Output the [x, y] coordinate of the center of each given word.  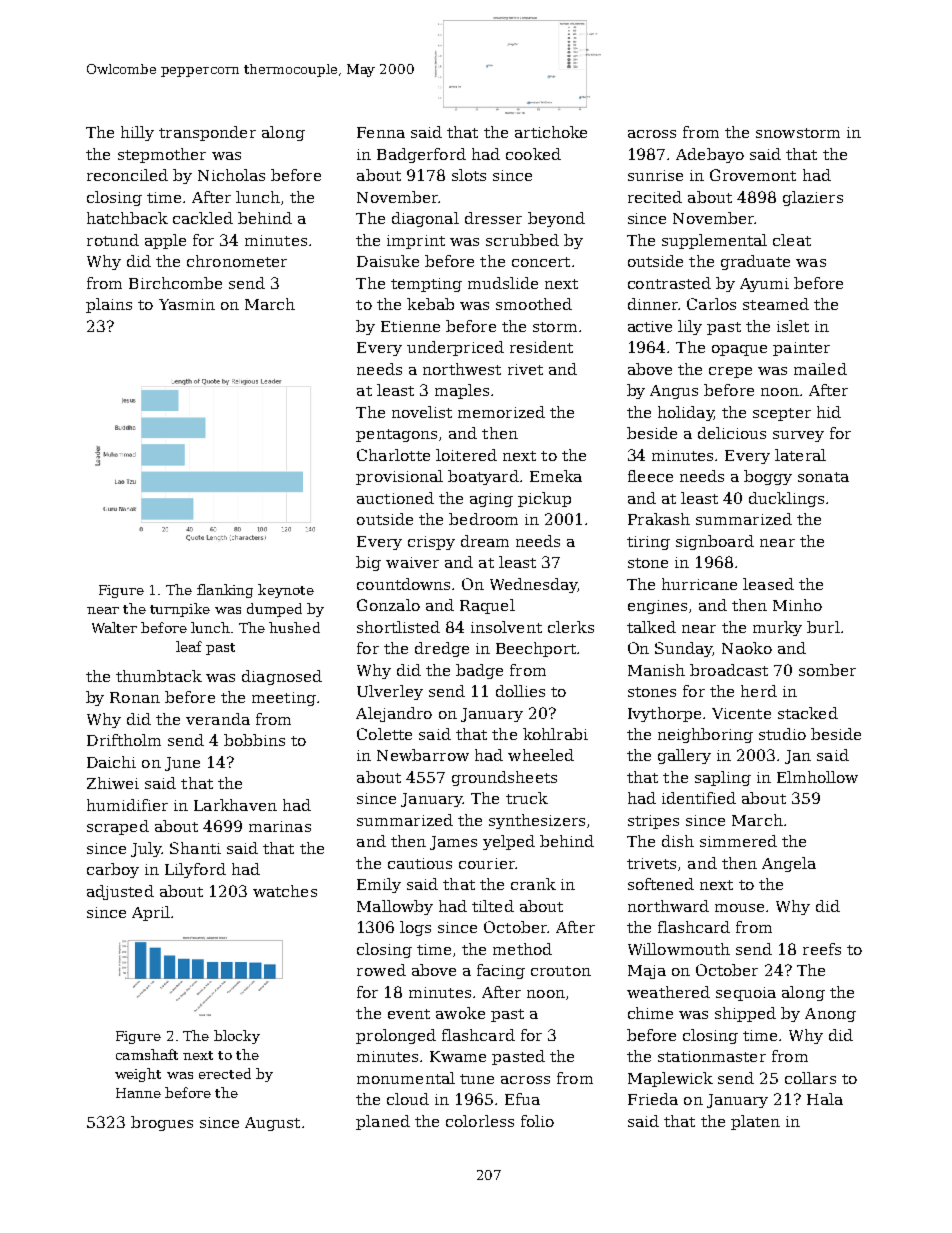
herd [759, 691]
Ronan [135, 697]
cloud [408, 1099]
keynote [286, 591]
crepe [730, 372]
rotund [113, 240]
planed [383, 1122]
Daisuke [388, 261]
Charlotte [393, 455]
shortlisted [398, 627]
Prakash [659, 519]
